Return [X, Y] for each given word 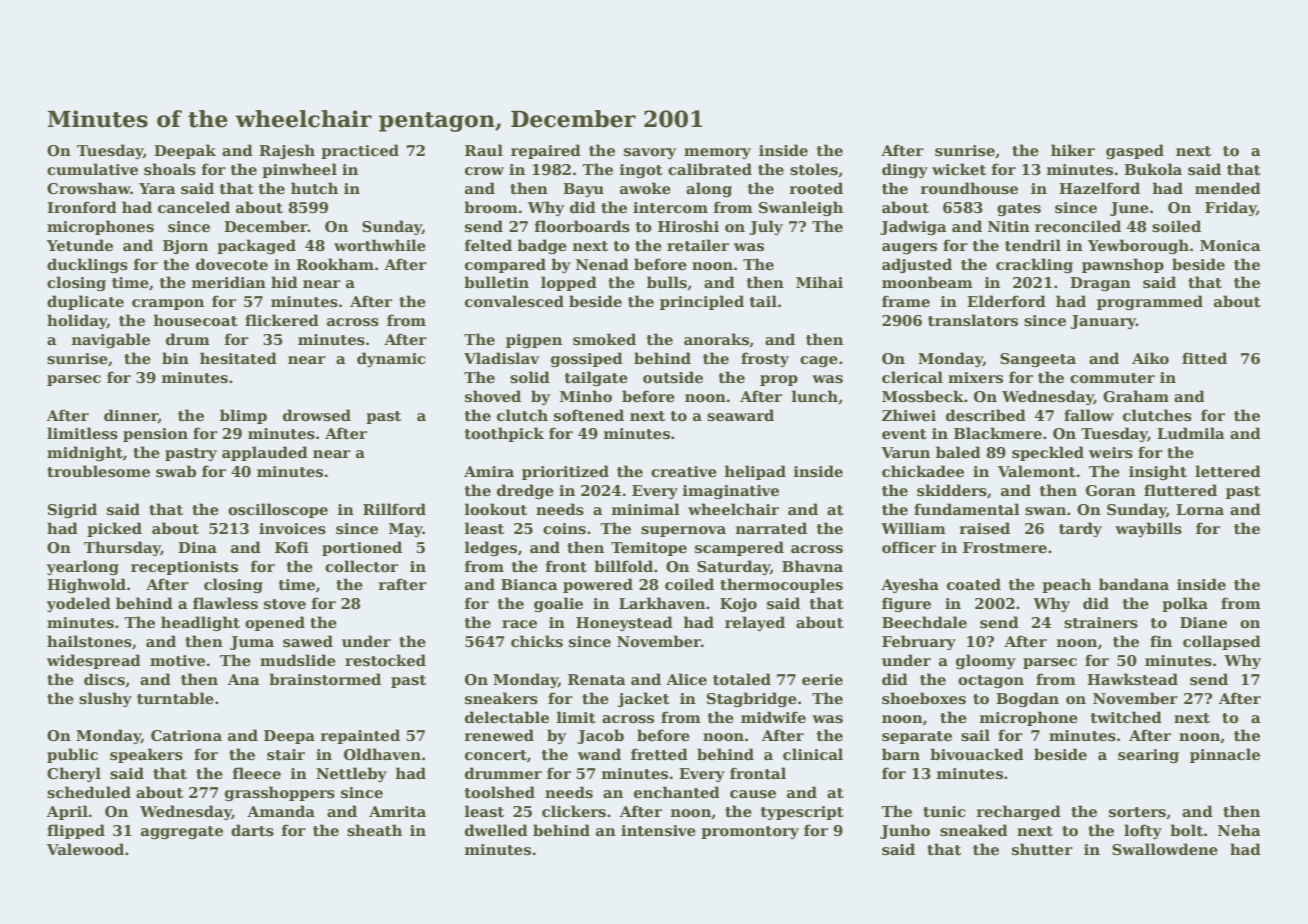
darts [252, 830]
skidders [952, 490]
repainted [360, 736]
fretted [659, 754]
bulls [667, 282]
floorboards [582, 226]
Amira [489, 471]
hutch [314, 188]
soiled [1176, 226]
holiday [77, 321]
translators [973, 320]
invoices [292, 529]
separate [917, 737]
